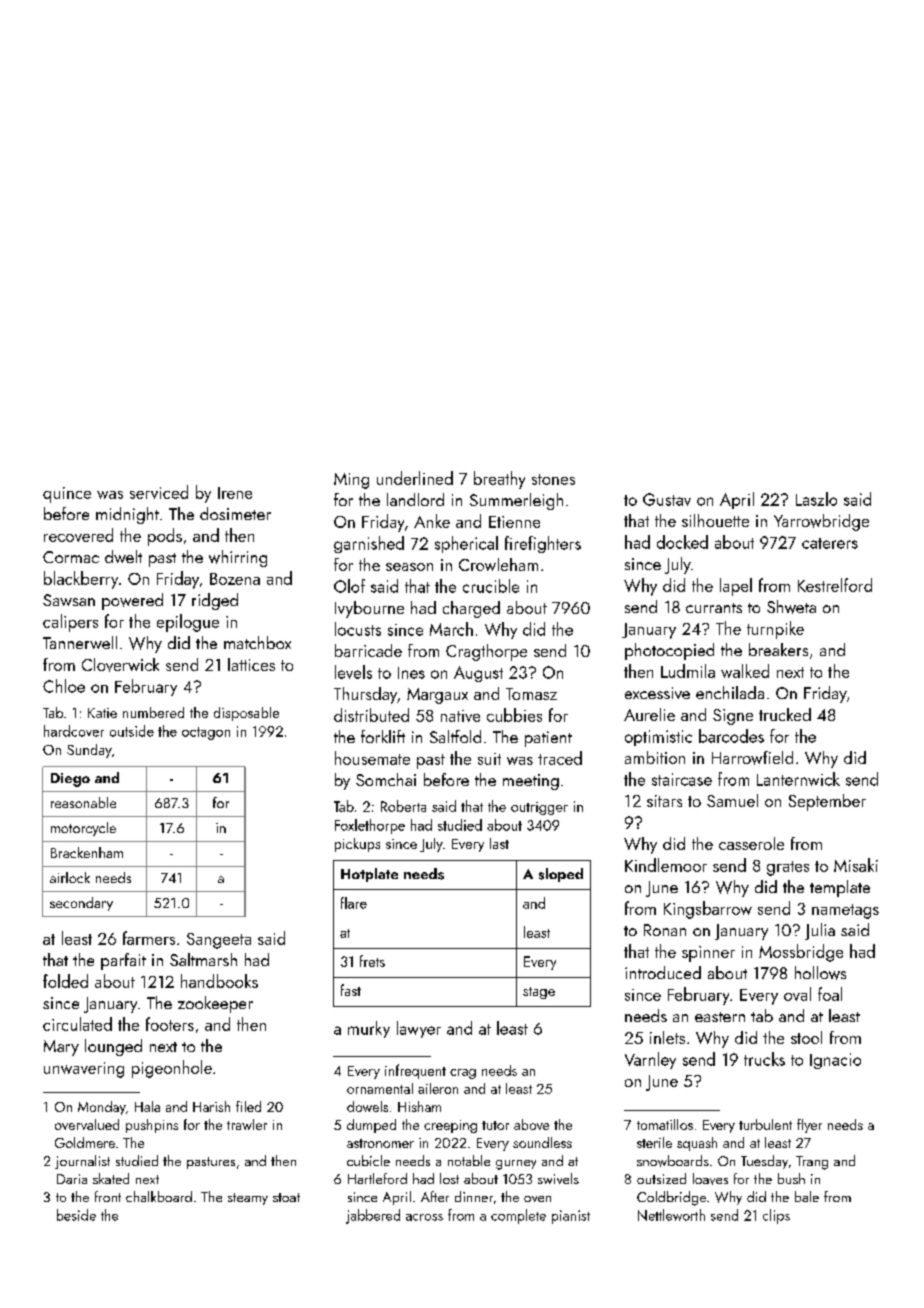  What do you see at coordinates (82, 1162) in the document?
I see `journalist` at bounding box center [82, 1162].
